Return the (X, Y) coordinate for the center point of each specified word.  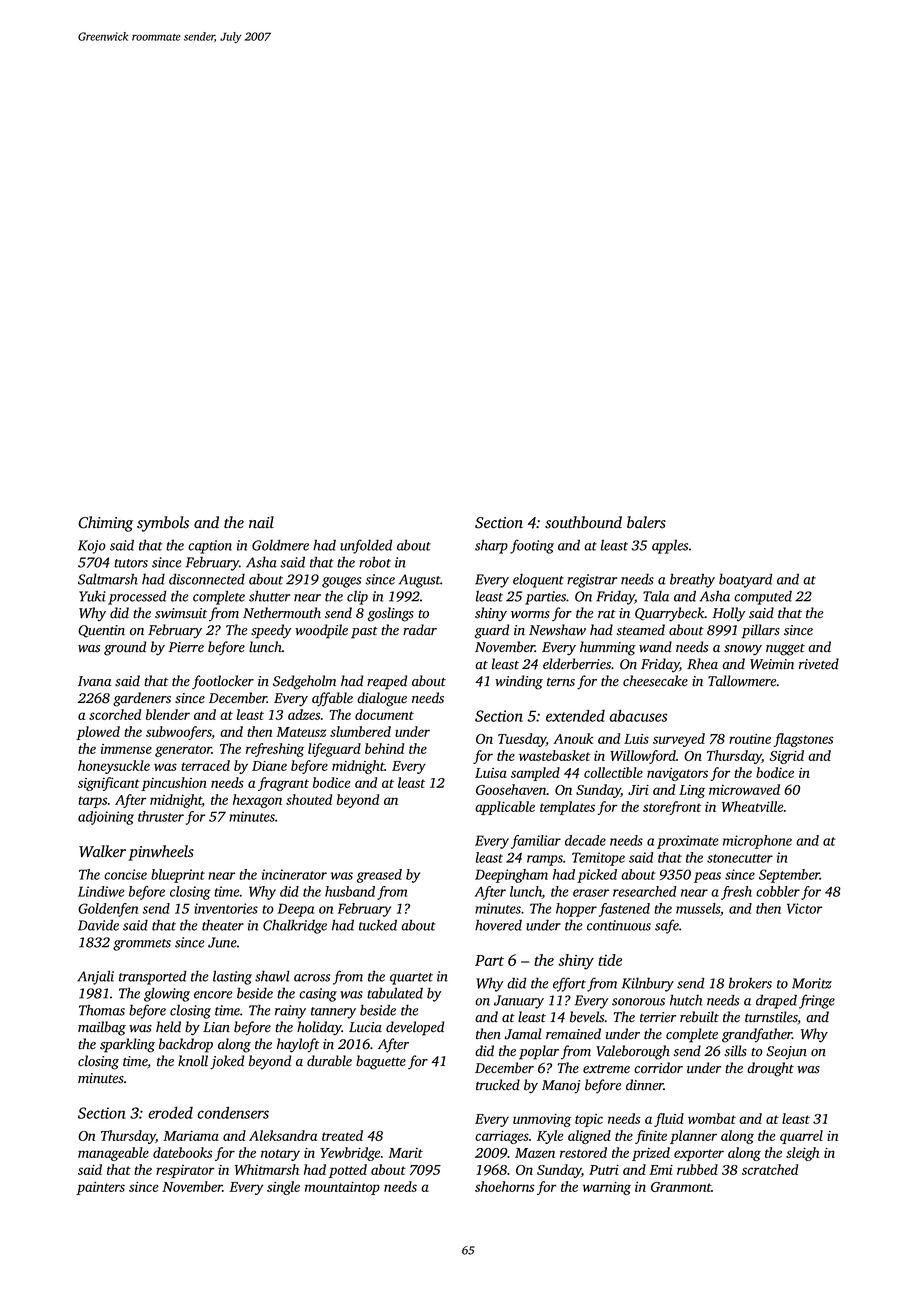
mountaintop (342, 1188)
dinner (645, 1085)
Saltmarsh (108, 579)
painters (100, 1188)
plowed (98, 733)
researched (644, 891)
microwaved (744, 789)
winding (519, 682)
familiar (536, 842)
